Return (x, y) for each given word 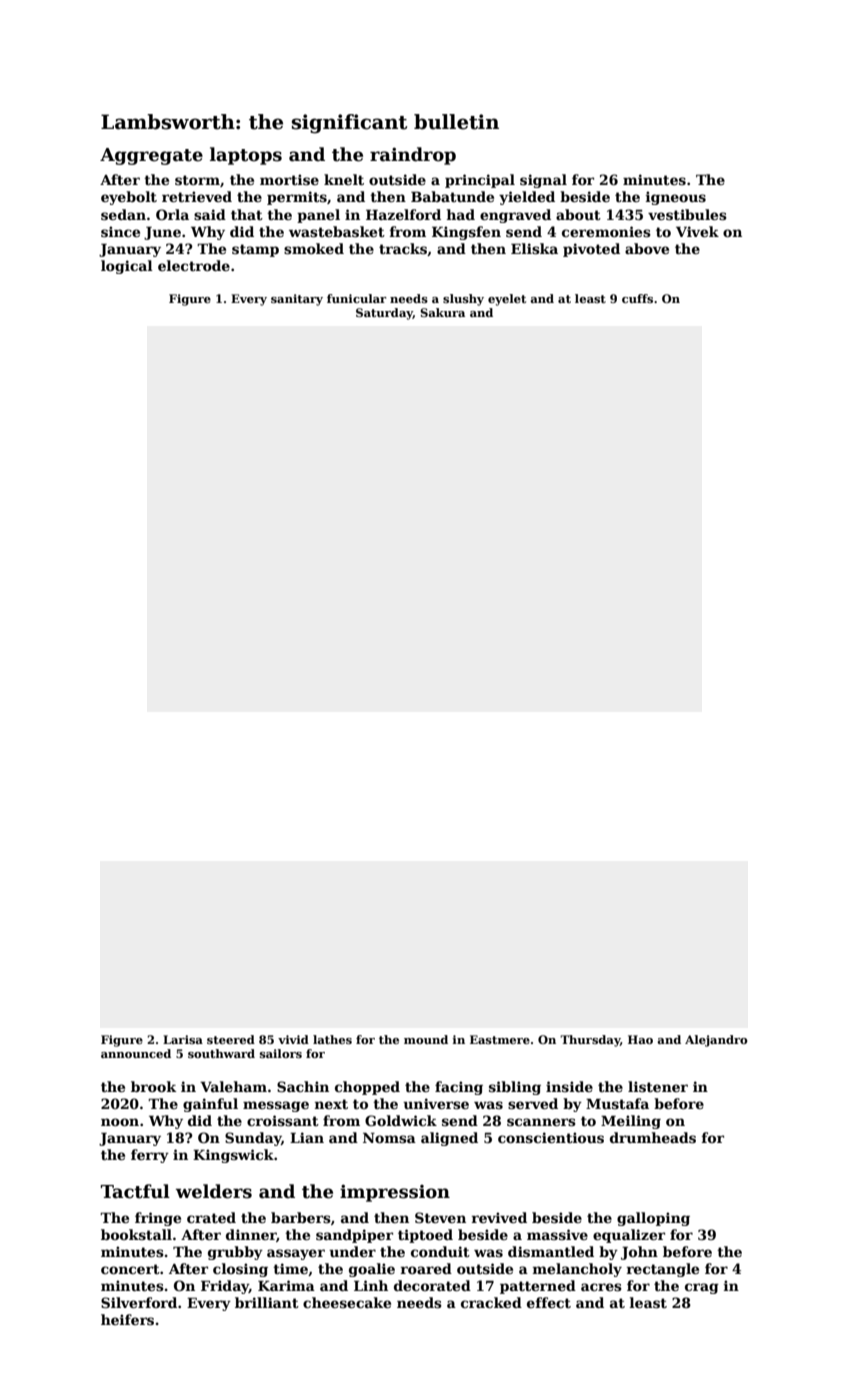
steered (231, 1039)
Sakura (442, 312)
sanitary (297, 300)
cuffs (637, 298)
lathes (332, 1039)
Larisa (183, 1039)
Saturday (384, 314)
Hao (640, 1039)
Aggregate (151, 156)
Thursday (590, 1041)
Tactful (135, 1191)
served (533, 1103)
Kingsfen (466, 233)
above (647, 248)
